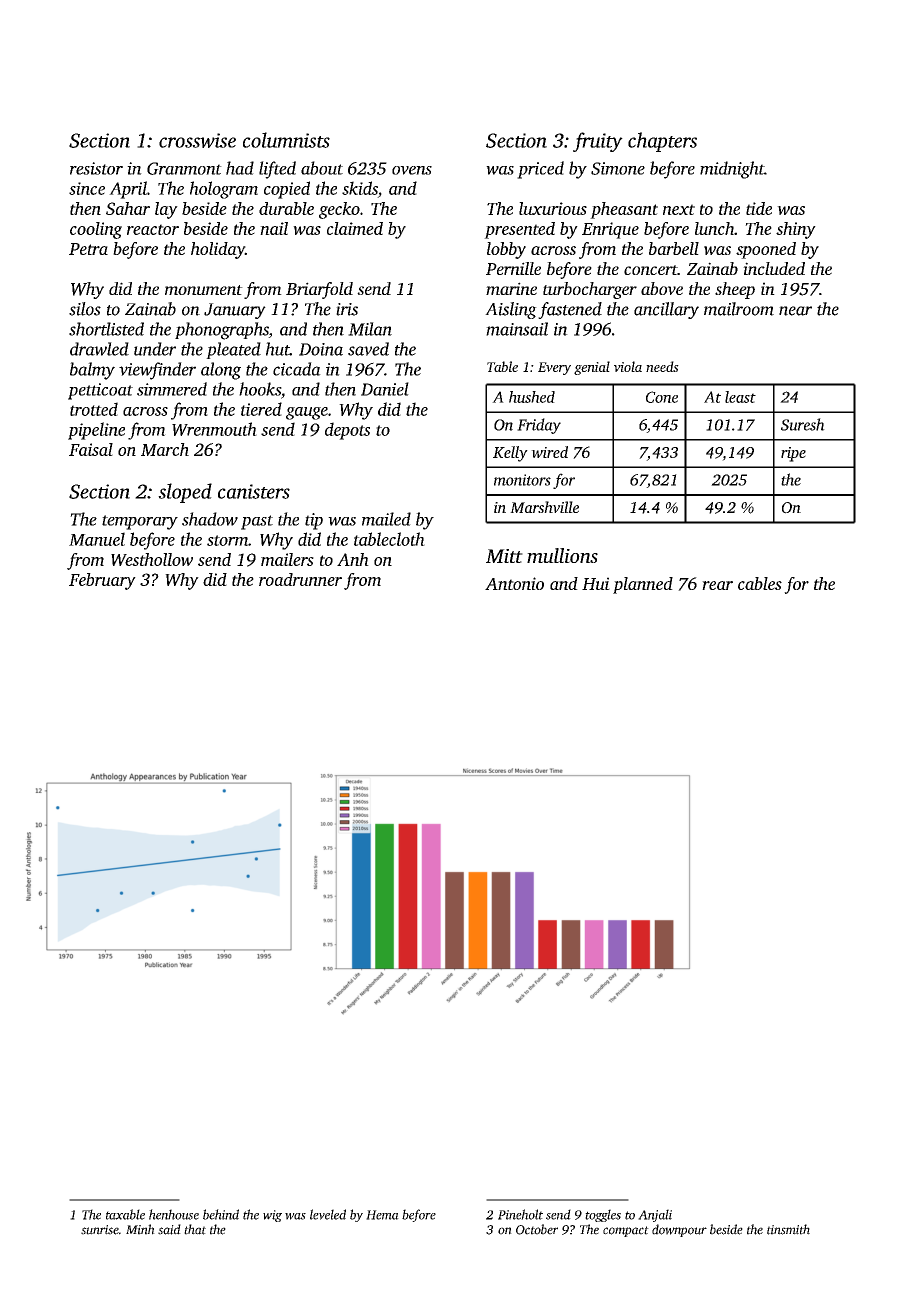 The width and height of the document is (924, 1311). I want to click on holiday, so click(218, 250).
